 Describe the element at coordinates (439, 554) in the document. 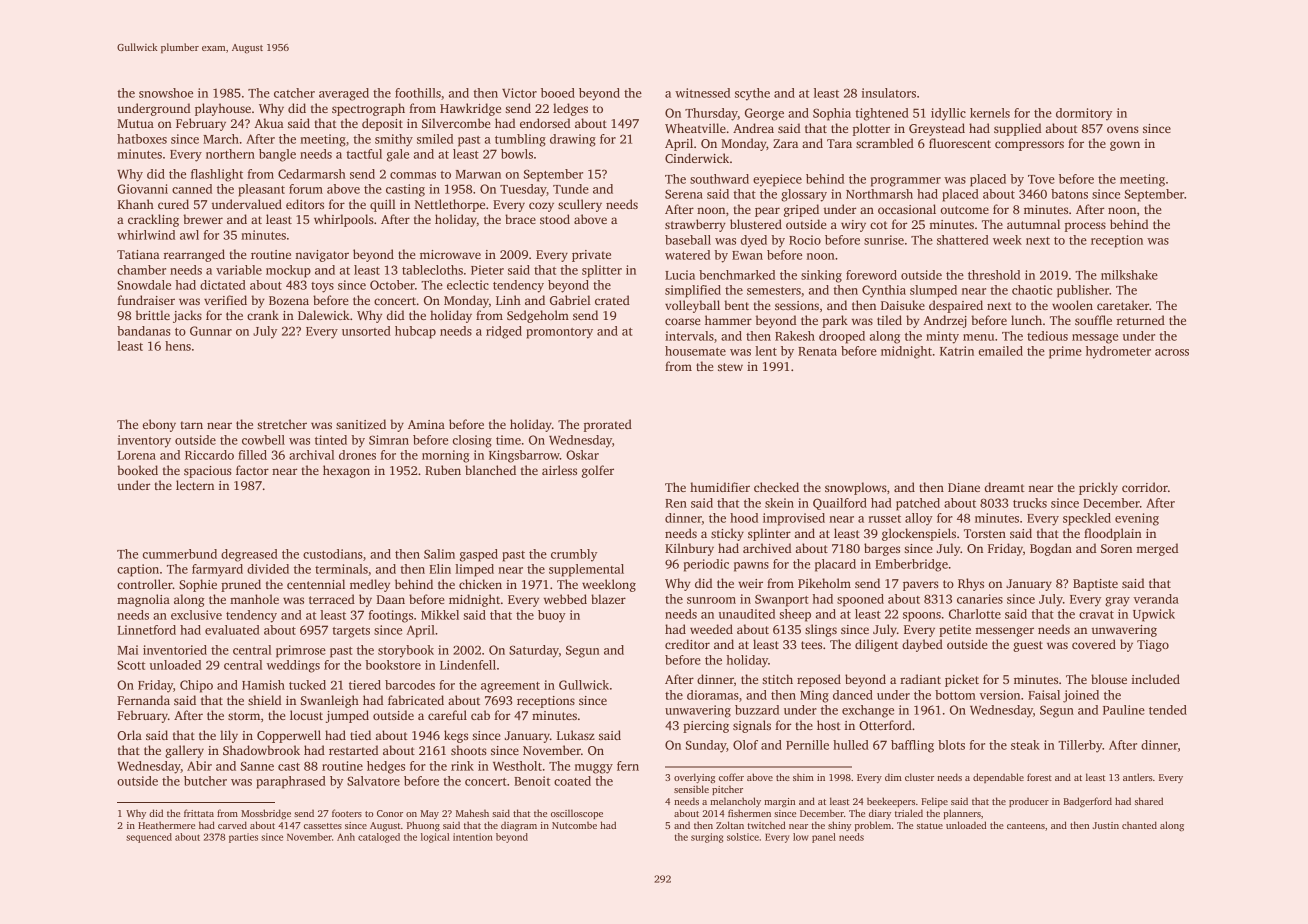

I see `Salim` at that location.
